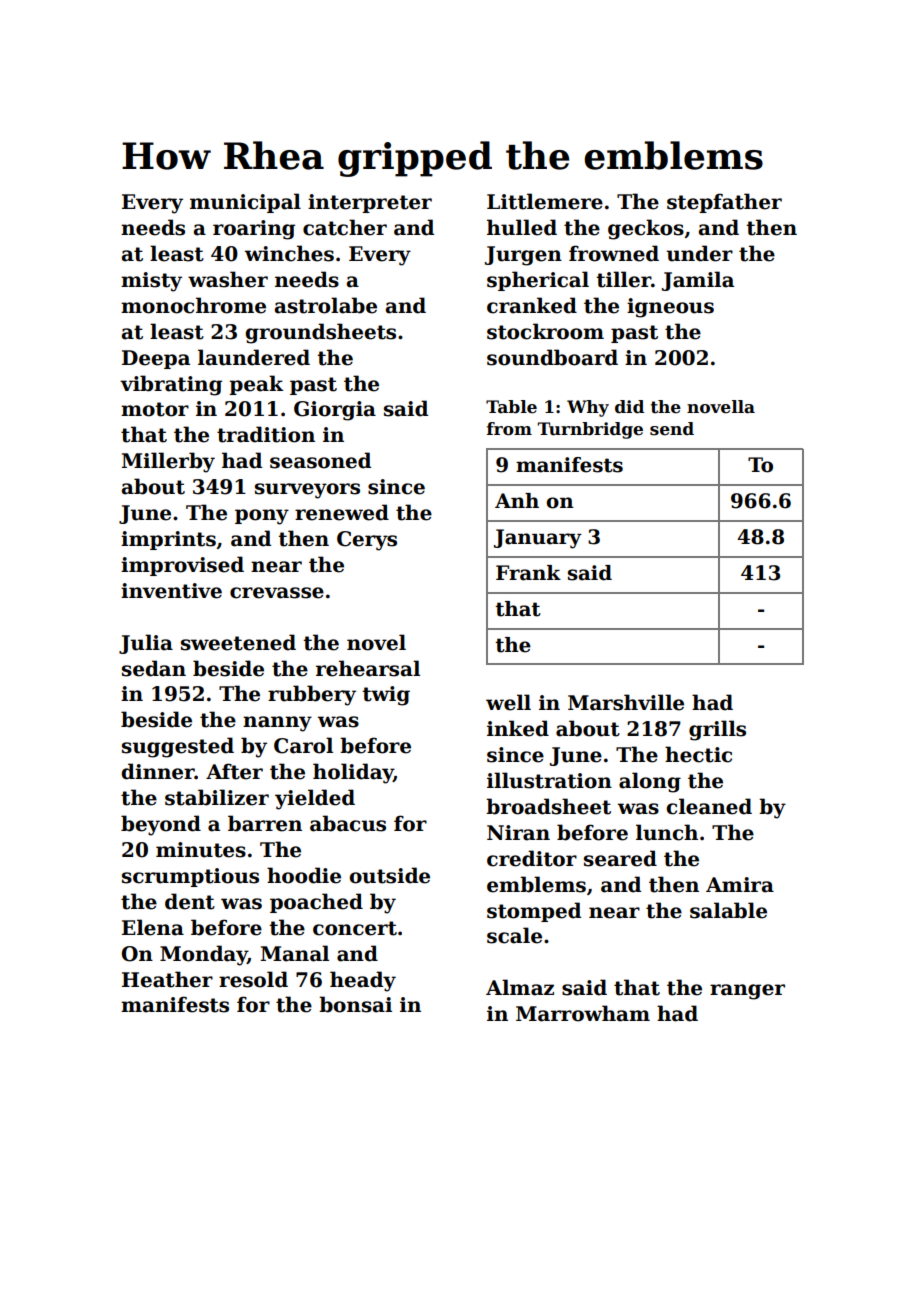 The height and width of the screenshot is (1314, 924). Describe the element at coordinates (583, 1013) in the screenshot. I see `Marrowham` at that location.
